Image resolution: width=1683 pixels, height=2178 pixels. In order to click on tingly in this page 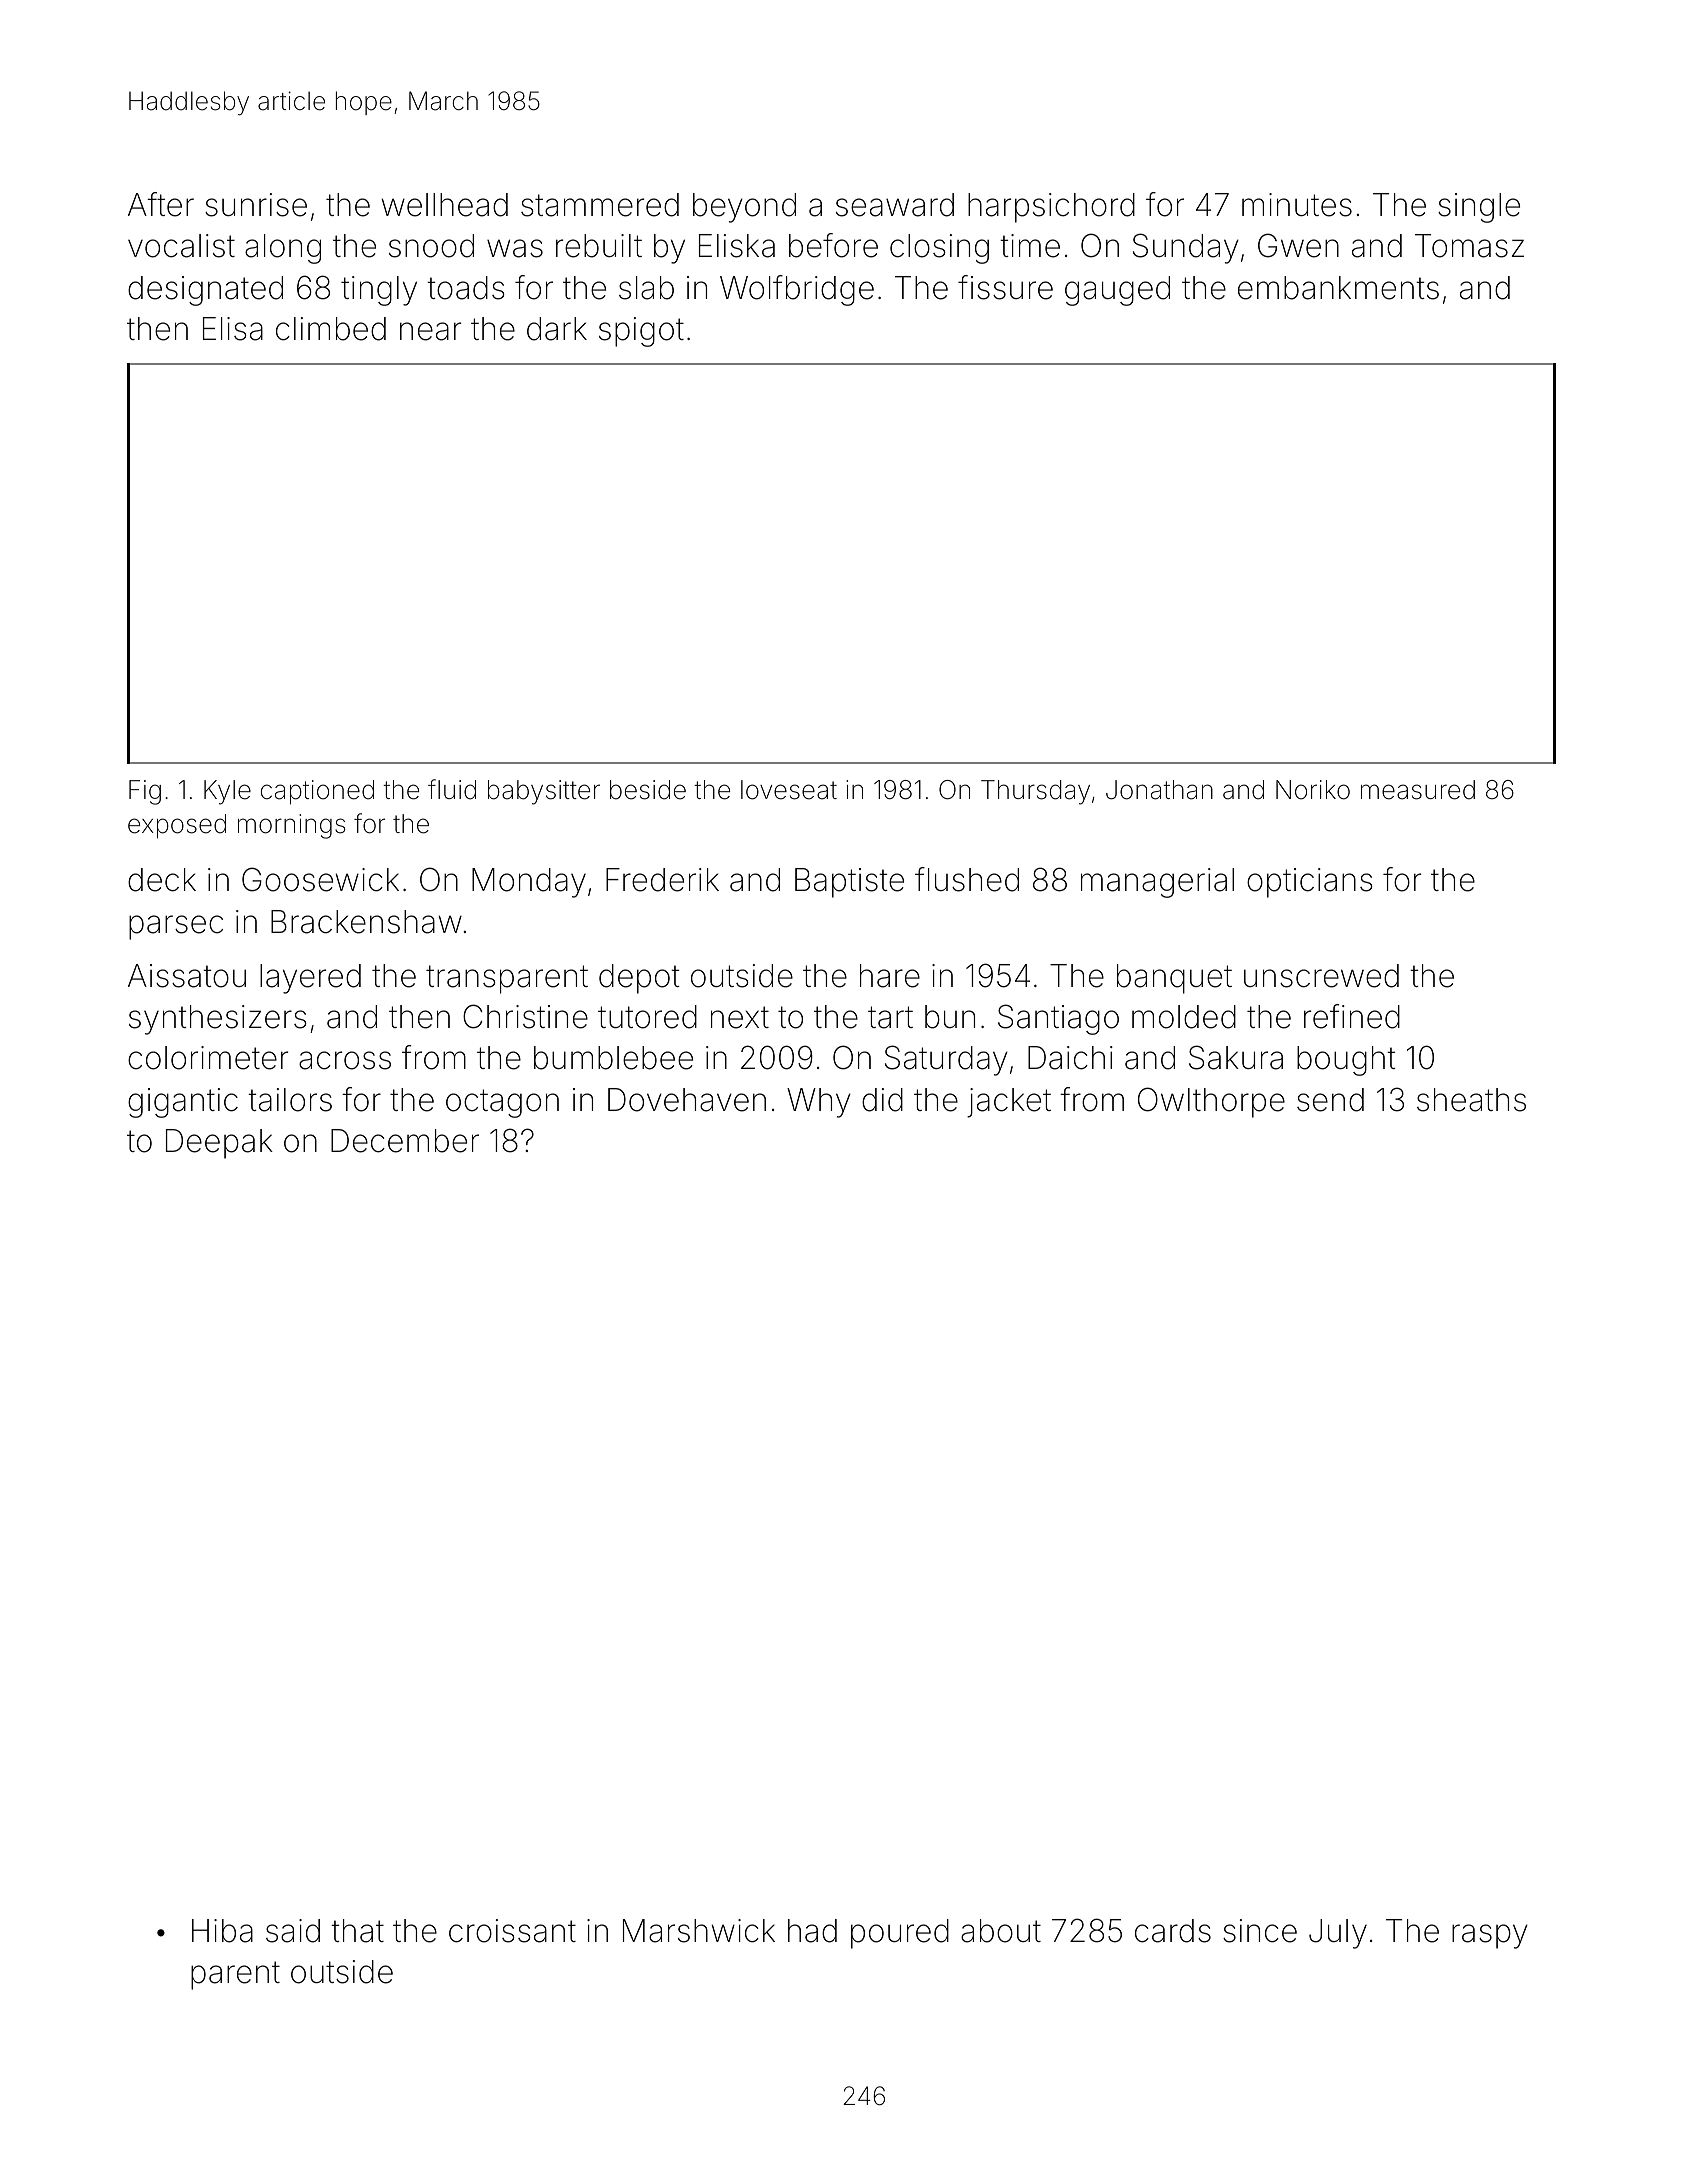, I will do `click(379, 291)`.
